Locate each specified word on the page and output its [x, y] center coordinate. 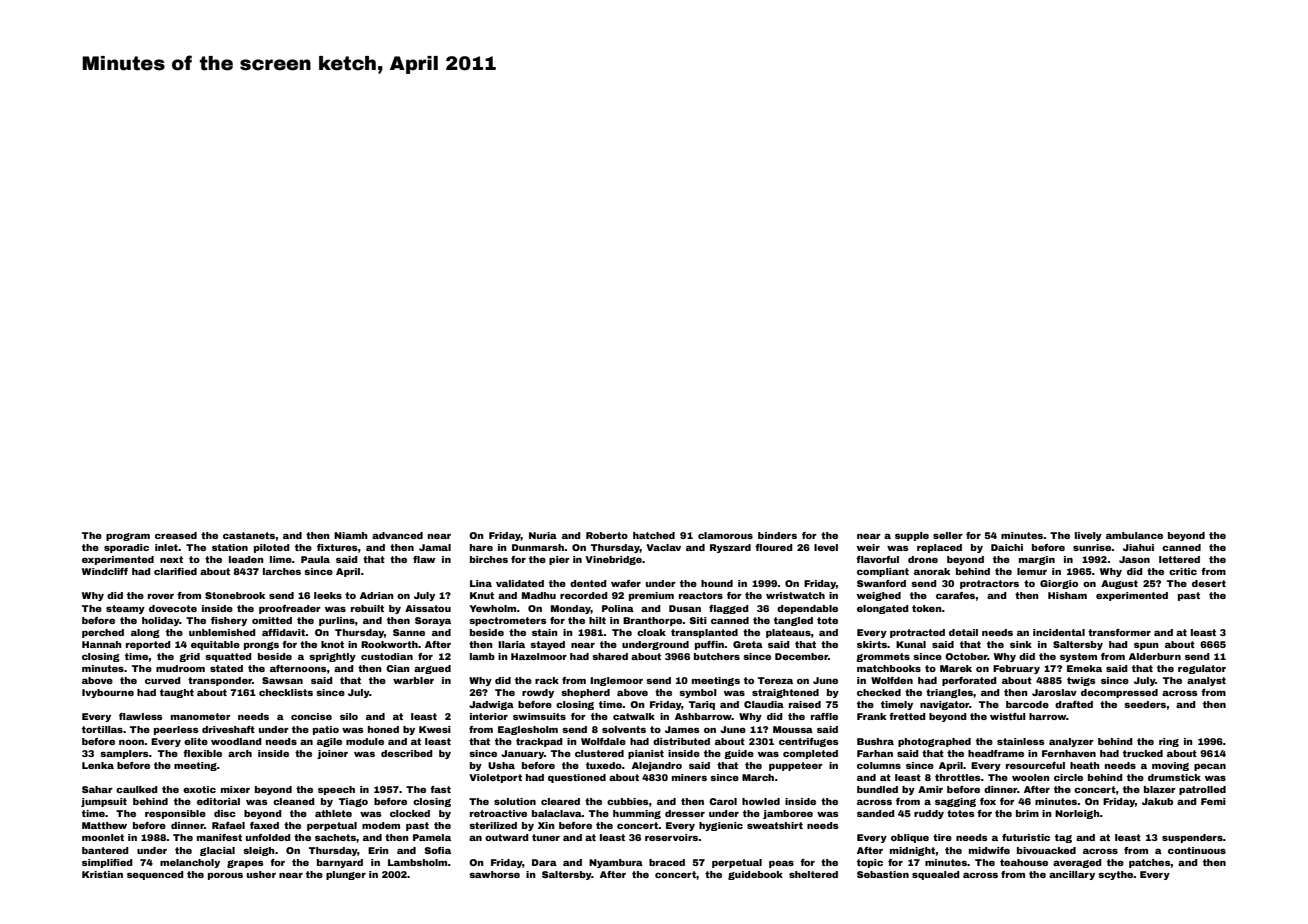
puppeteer [796, 766]
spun [1146, 646]
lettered [1179, 559]
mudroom [180, 668]
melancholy [190, 863]
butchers [717, 656]
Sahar [97, 789]
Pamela [432, 837]
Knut [482, 595]
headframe [996, 753]
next [171, 559]
